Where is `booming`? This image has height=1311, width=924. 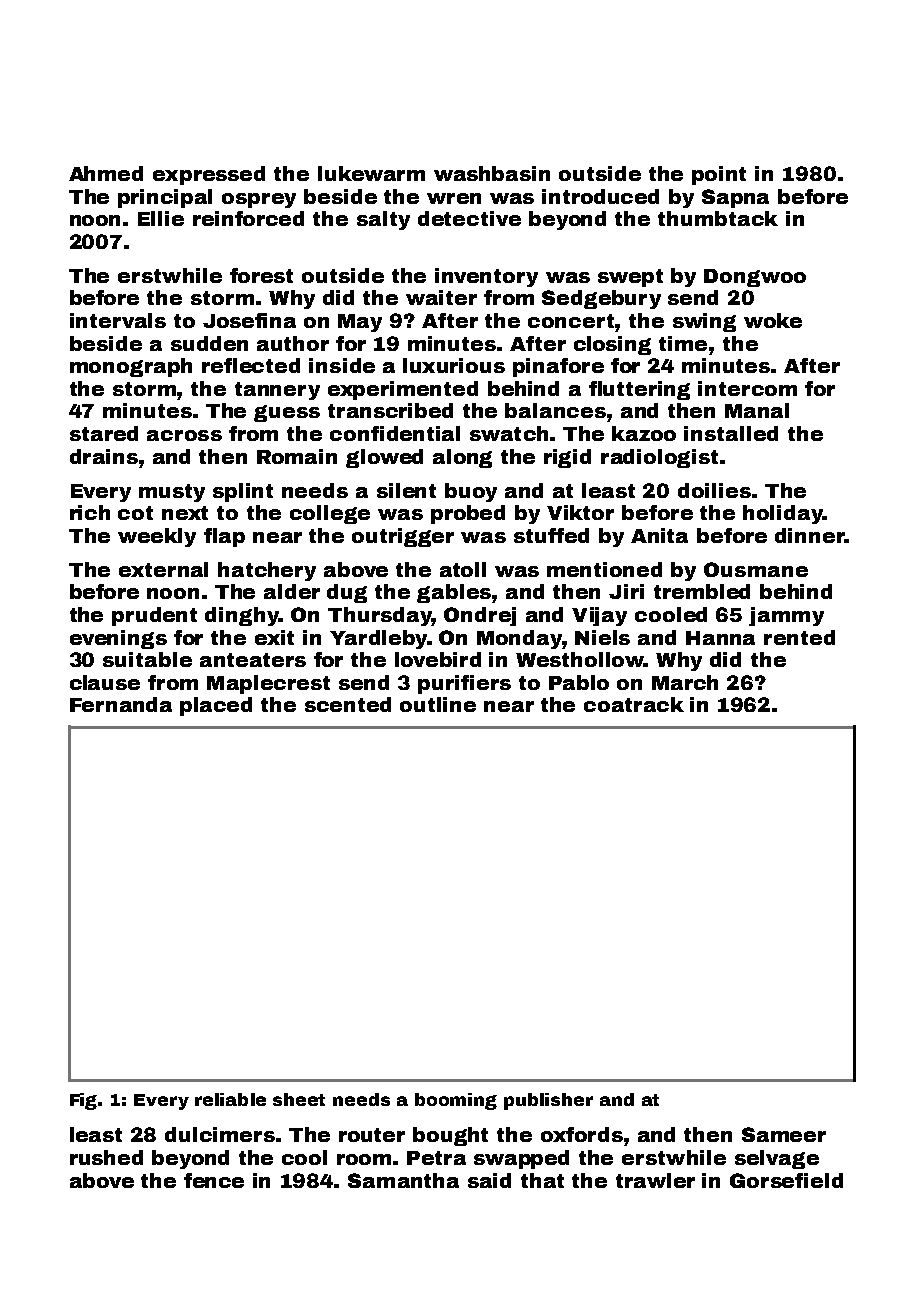 booming is located at coordinates (456, 1101).
